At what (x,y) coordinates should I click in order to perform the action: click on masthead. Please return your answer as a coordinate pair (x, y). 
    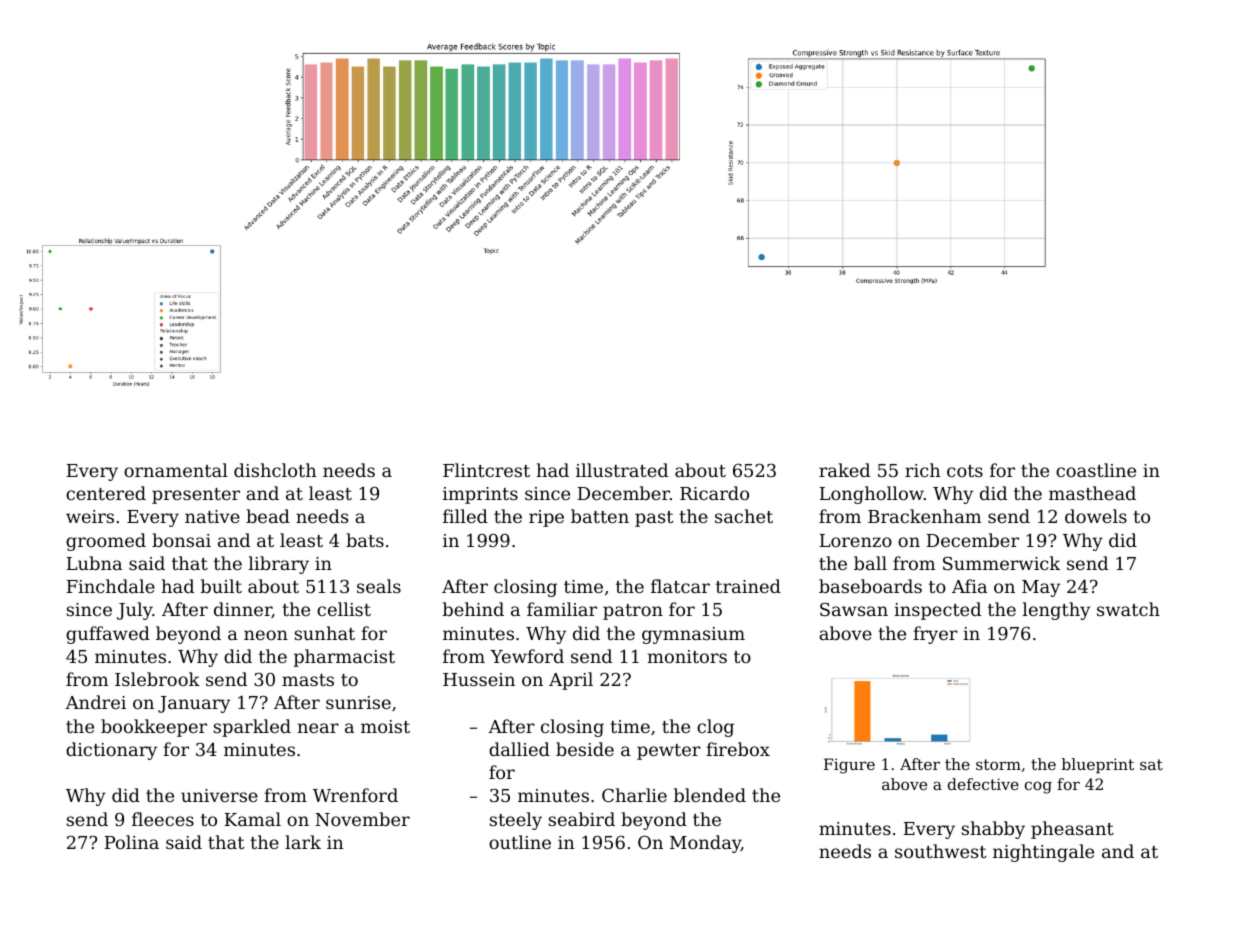
    Looking at the image, I should click on (1092, 493).
